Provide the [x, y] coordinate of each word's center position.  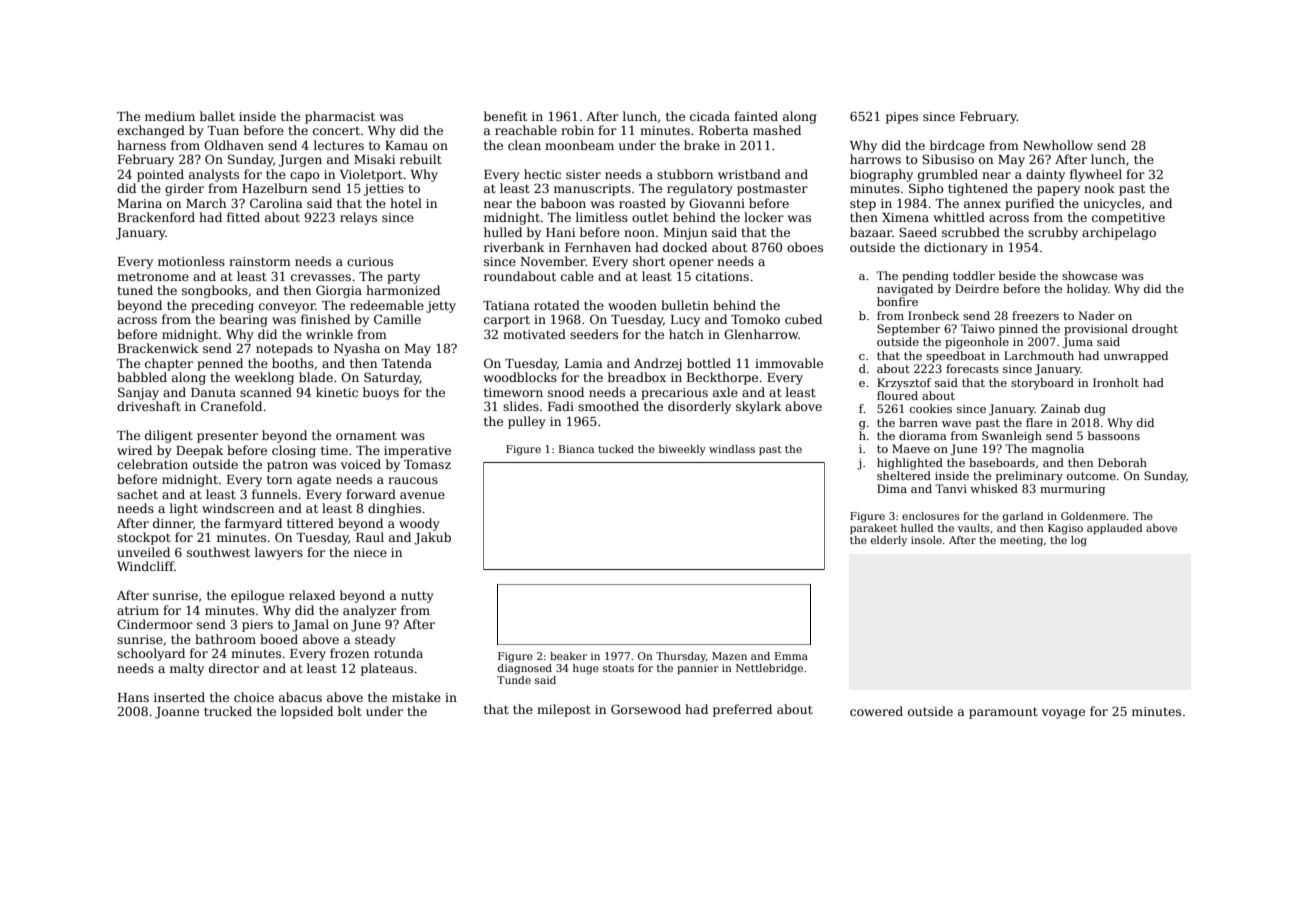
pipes [902, 118]
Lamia [584, 363]
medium [170, 116]
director [234, 668]
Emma [791, 656]
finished [325, 319]
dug [1095, 410]
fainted [756, 116]
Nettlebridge [769, 669]
